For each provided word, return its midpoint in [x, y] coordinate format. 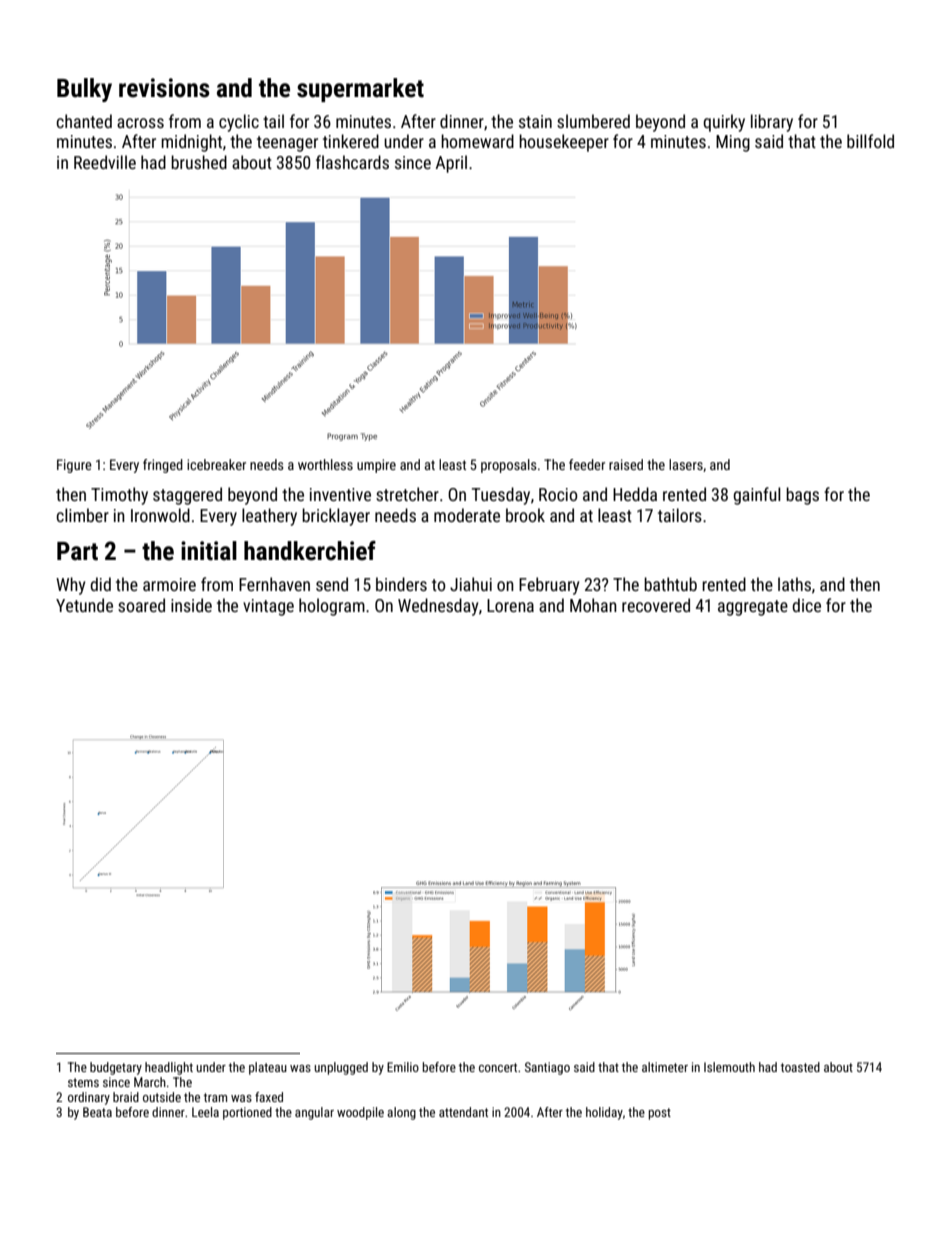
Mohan [593, 605]
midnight [191, 143]
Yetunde [84, 605]
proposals [509, 466]
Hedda [635, 494]
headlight [169, 1068]
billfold [870, 141]
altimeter [665, 1067]
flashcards [352, 162]
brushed [199, 162]
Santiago [547, 1068]
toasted [800, 1067]
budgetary [116, 1068]
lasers [686, 464]
